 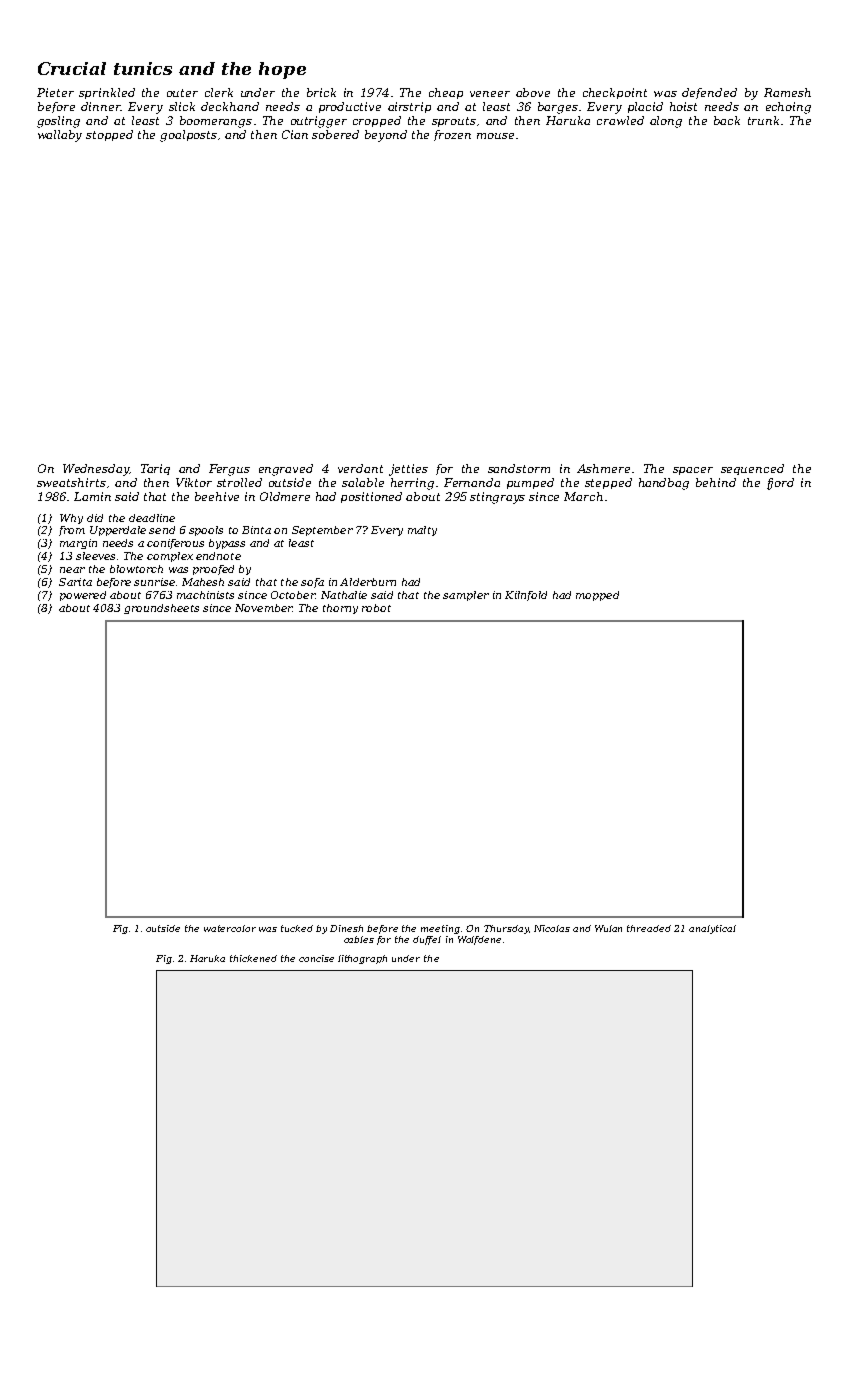 What do you see at coordinates (752, 469) in the document?
I see `sequenced` at bounding box center [752, 469].
